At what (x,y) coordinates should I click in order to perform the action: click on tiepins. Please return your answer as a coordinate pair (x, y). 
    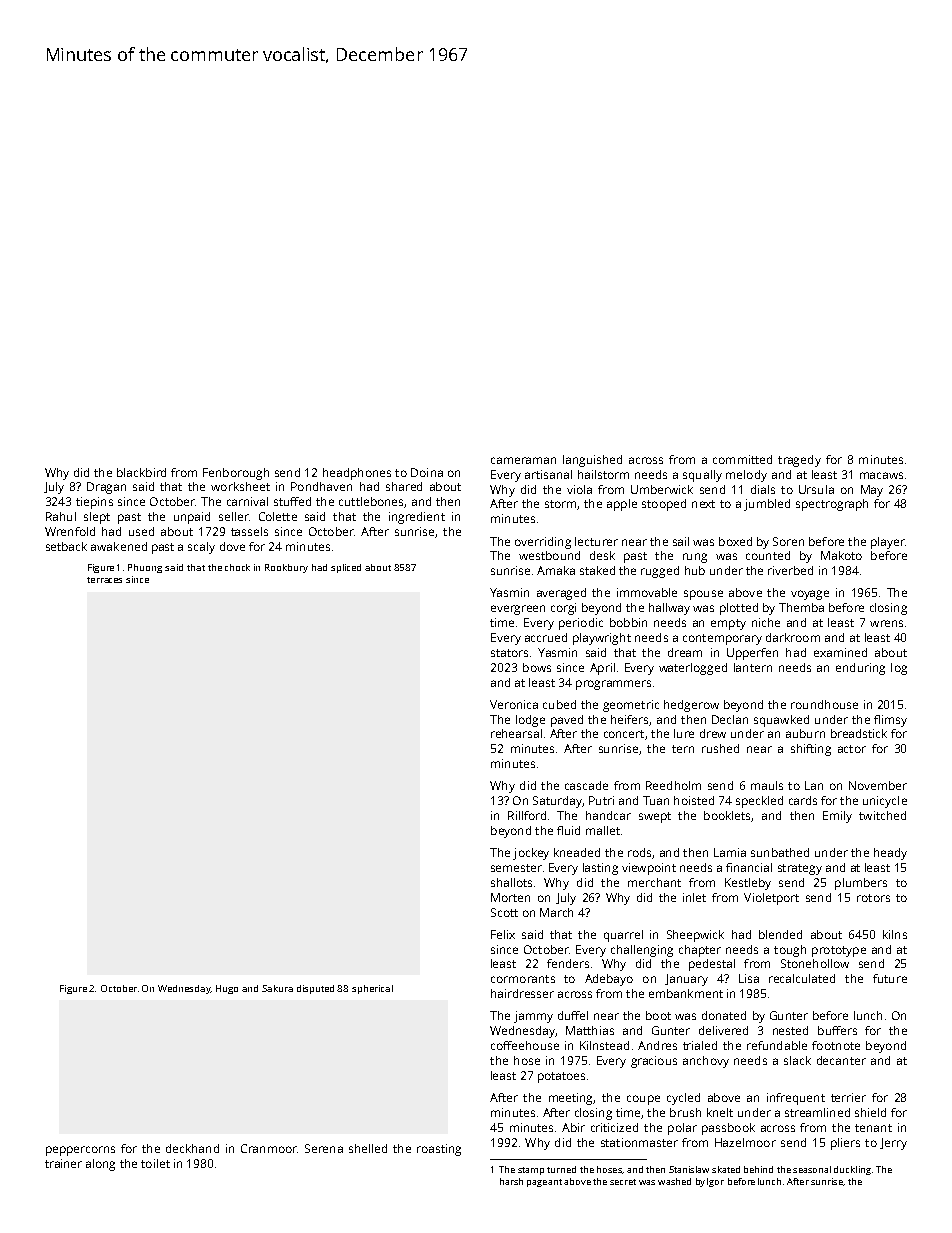
    Looking at the image, I should click on (94, 503).
